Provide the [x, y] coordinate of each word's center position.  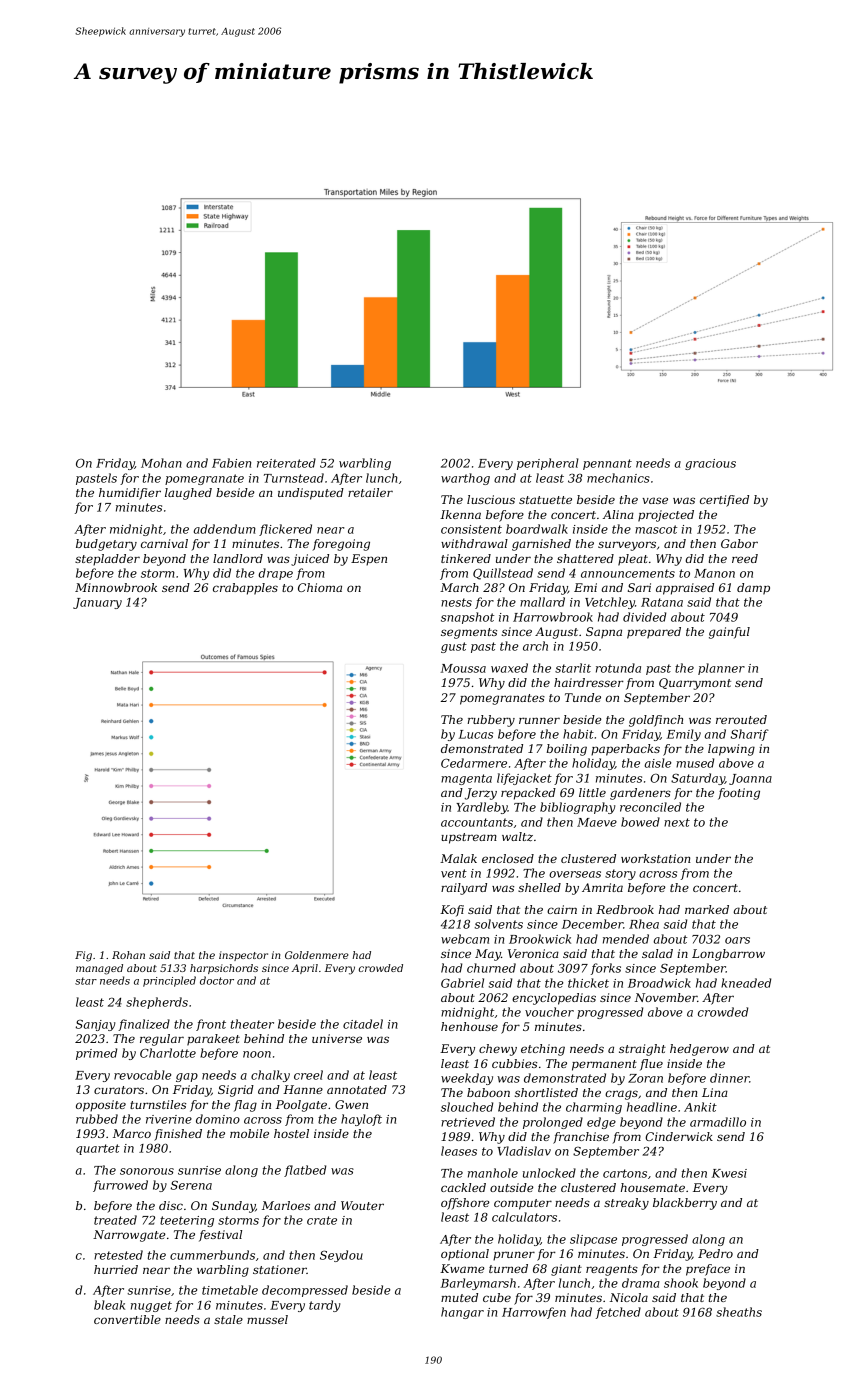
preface [708, 1270]
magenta [466, 779]
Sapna [604, 633]
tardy [324, 1306]
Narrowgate [129, 1236]
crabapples [245, 589]
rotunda [618, 668]
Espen [369, 560]
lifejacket [524, 779]
